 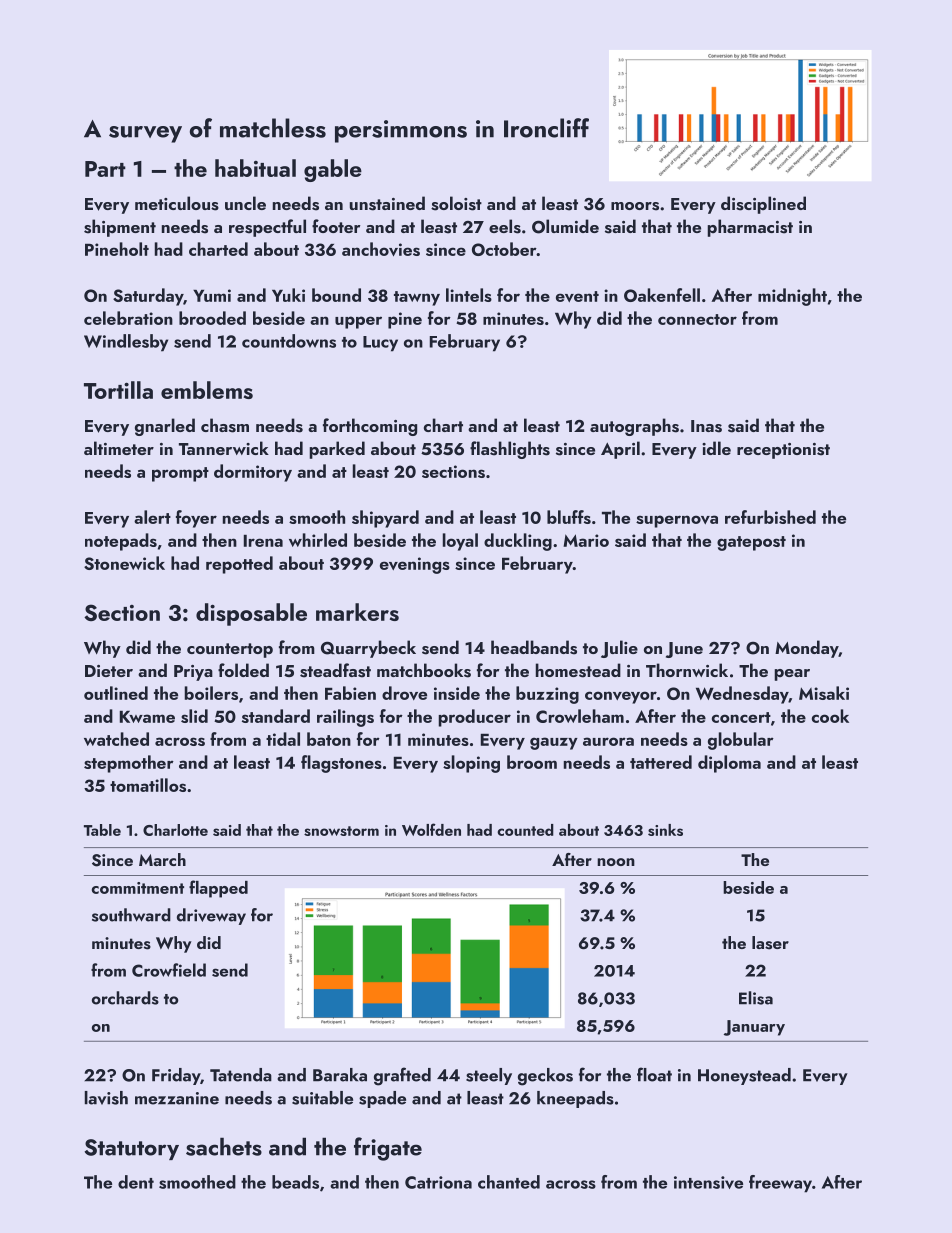 I want to click on tattered, so click(x=661, y=762).
